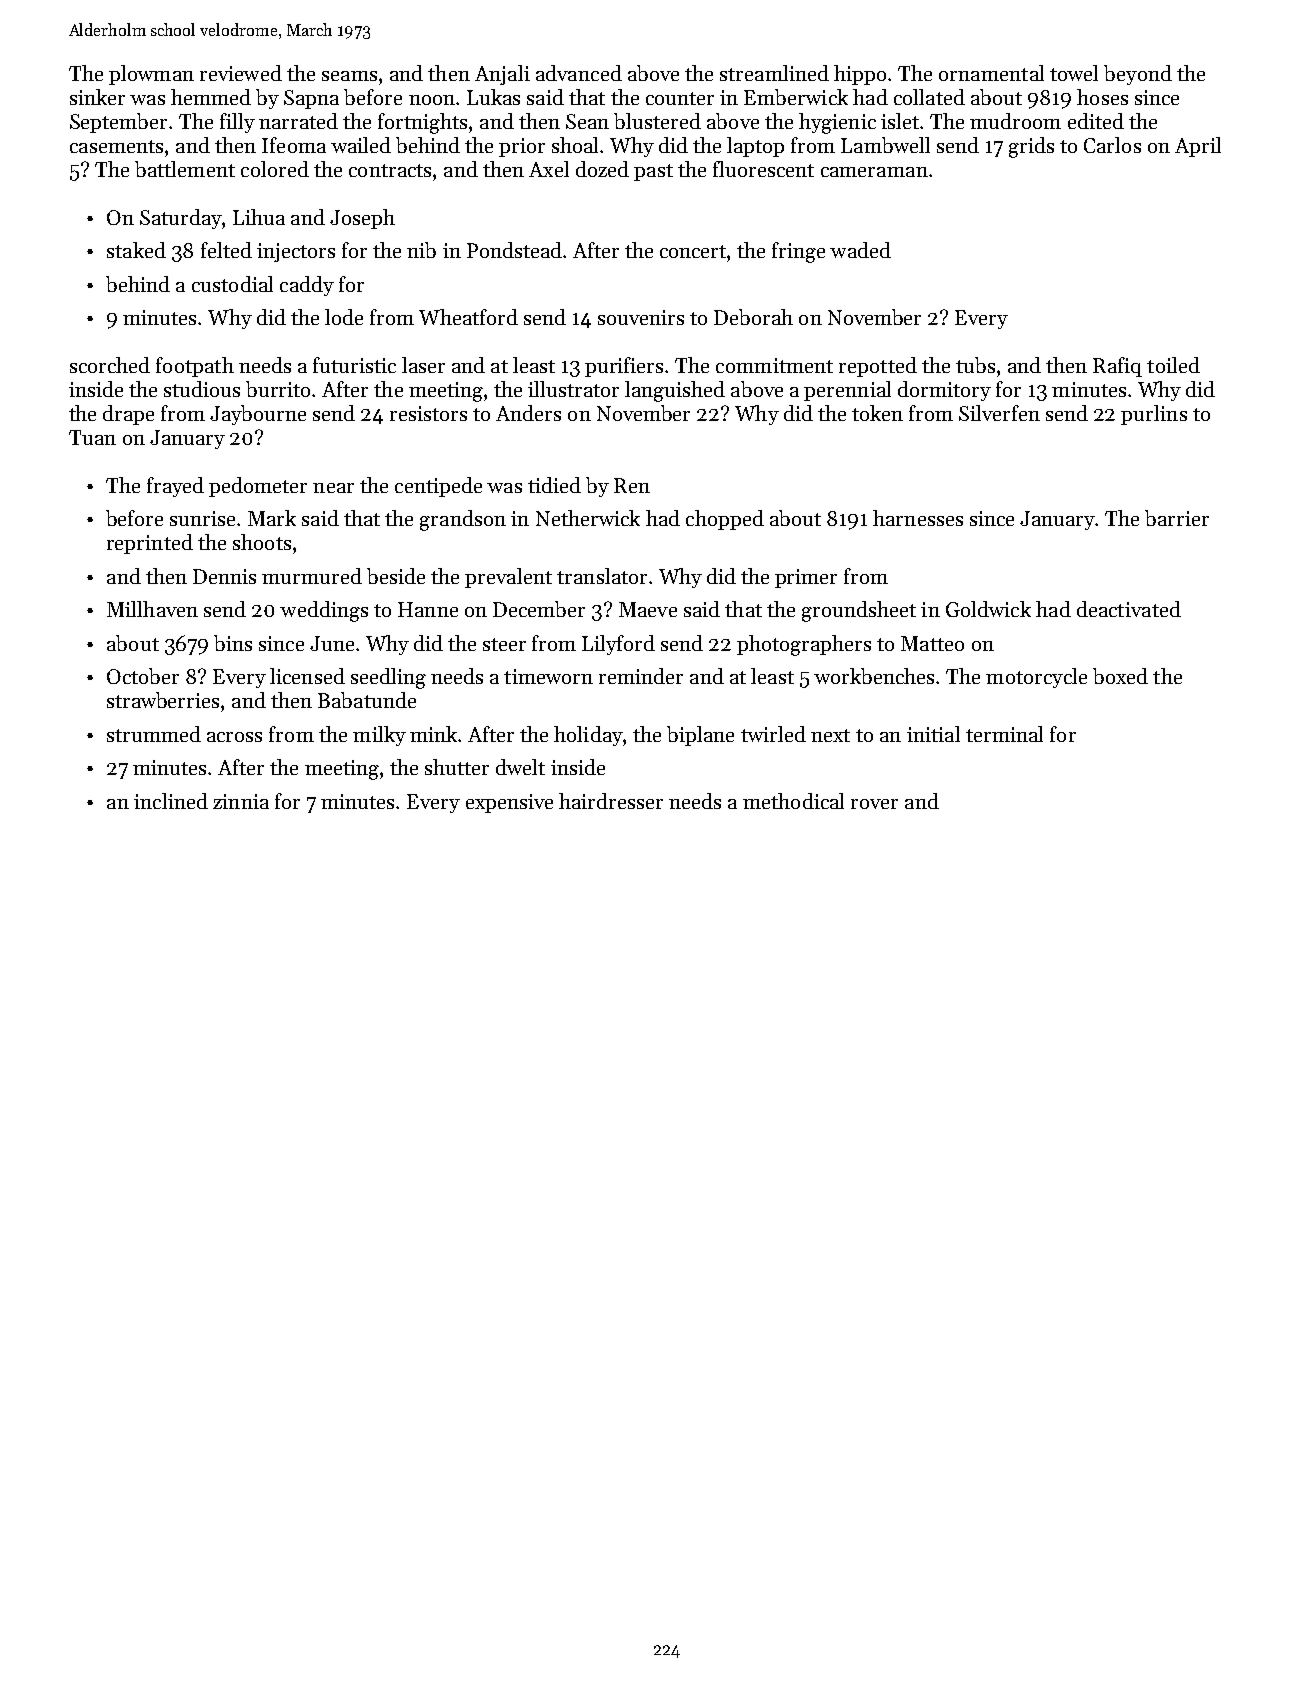 The image size is (1306, 1690). What do you see at coordinates (428, 413) in the page?
I see `resistors` at bounding box center [428, 413].
